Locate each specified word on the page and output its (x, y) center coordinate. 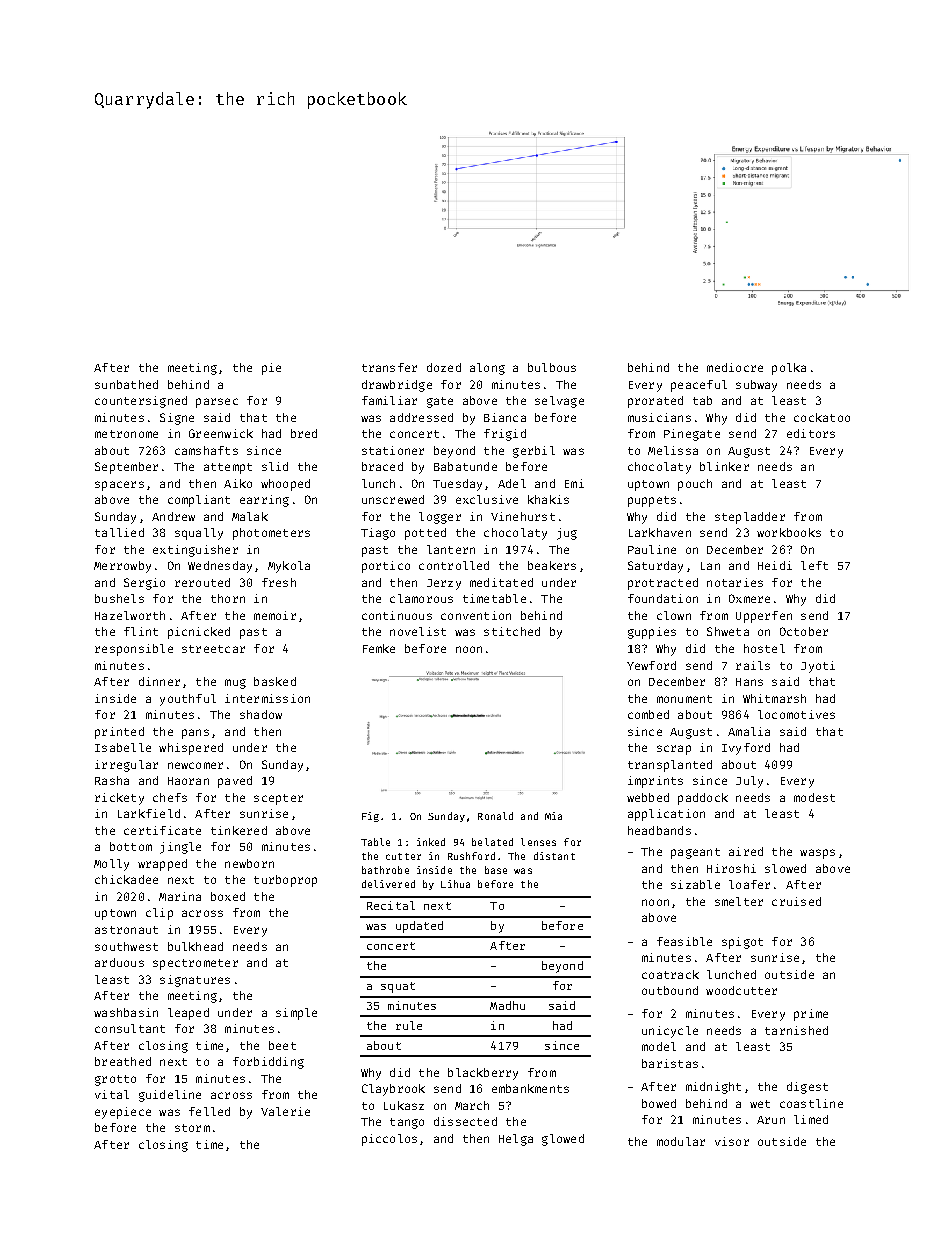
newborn (249, 863)
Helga (516, 1140)
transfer (389, 367)
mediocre (735, 367)
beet (282, 1045)
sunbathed (126, 384)
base (496, 870)
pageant (695, 853)
